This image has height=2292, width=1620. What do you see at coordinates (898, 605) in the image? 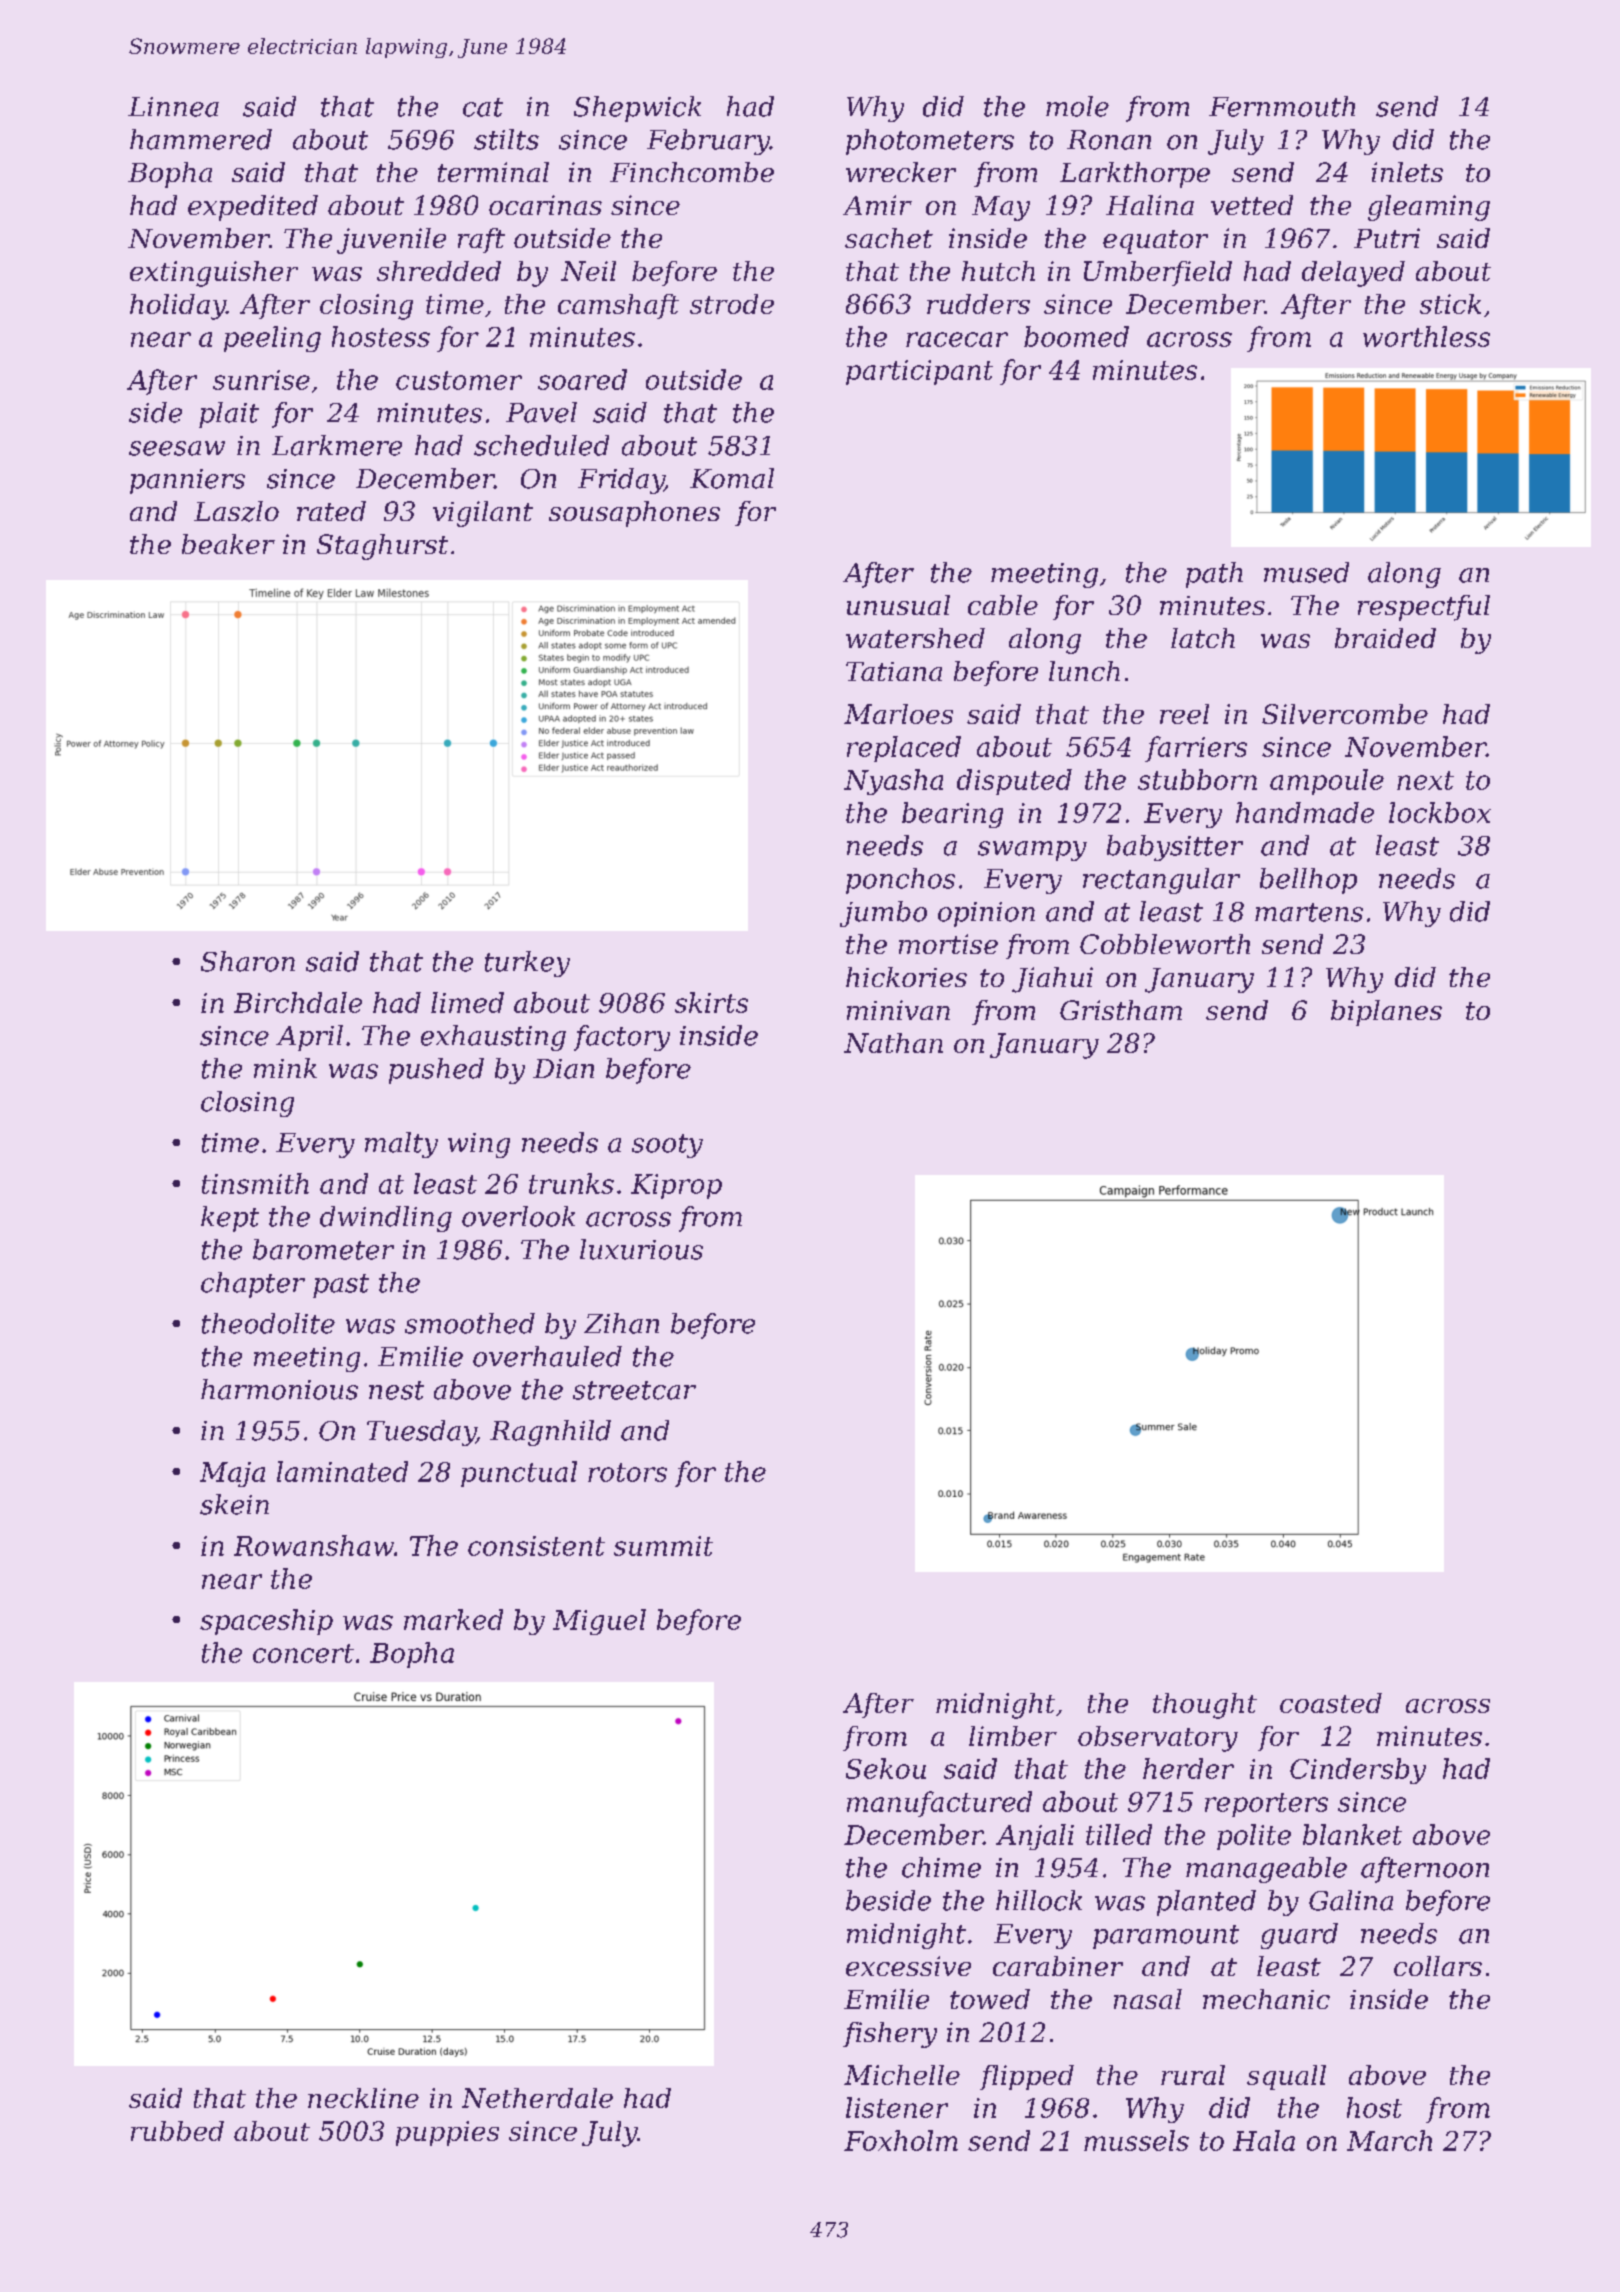
I see `unusual` at bounding box center [898, 605].
